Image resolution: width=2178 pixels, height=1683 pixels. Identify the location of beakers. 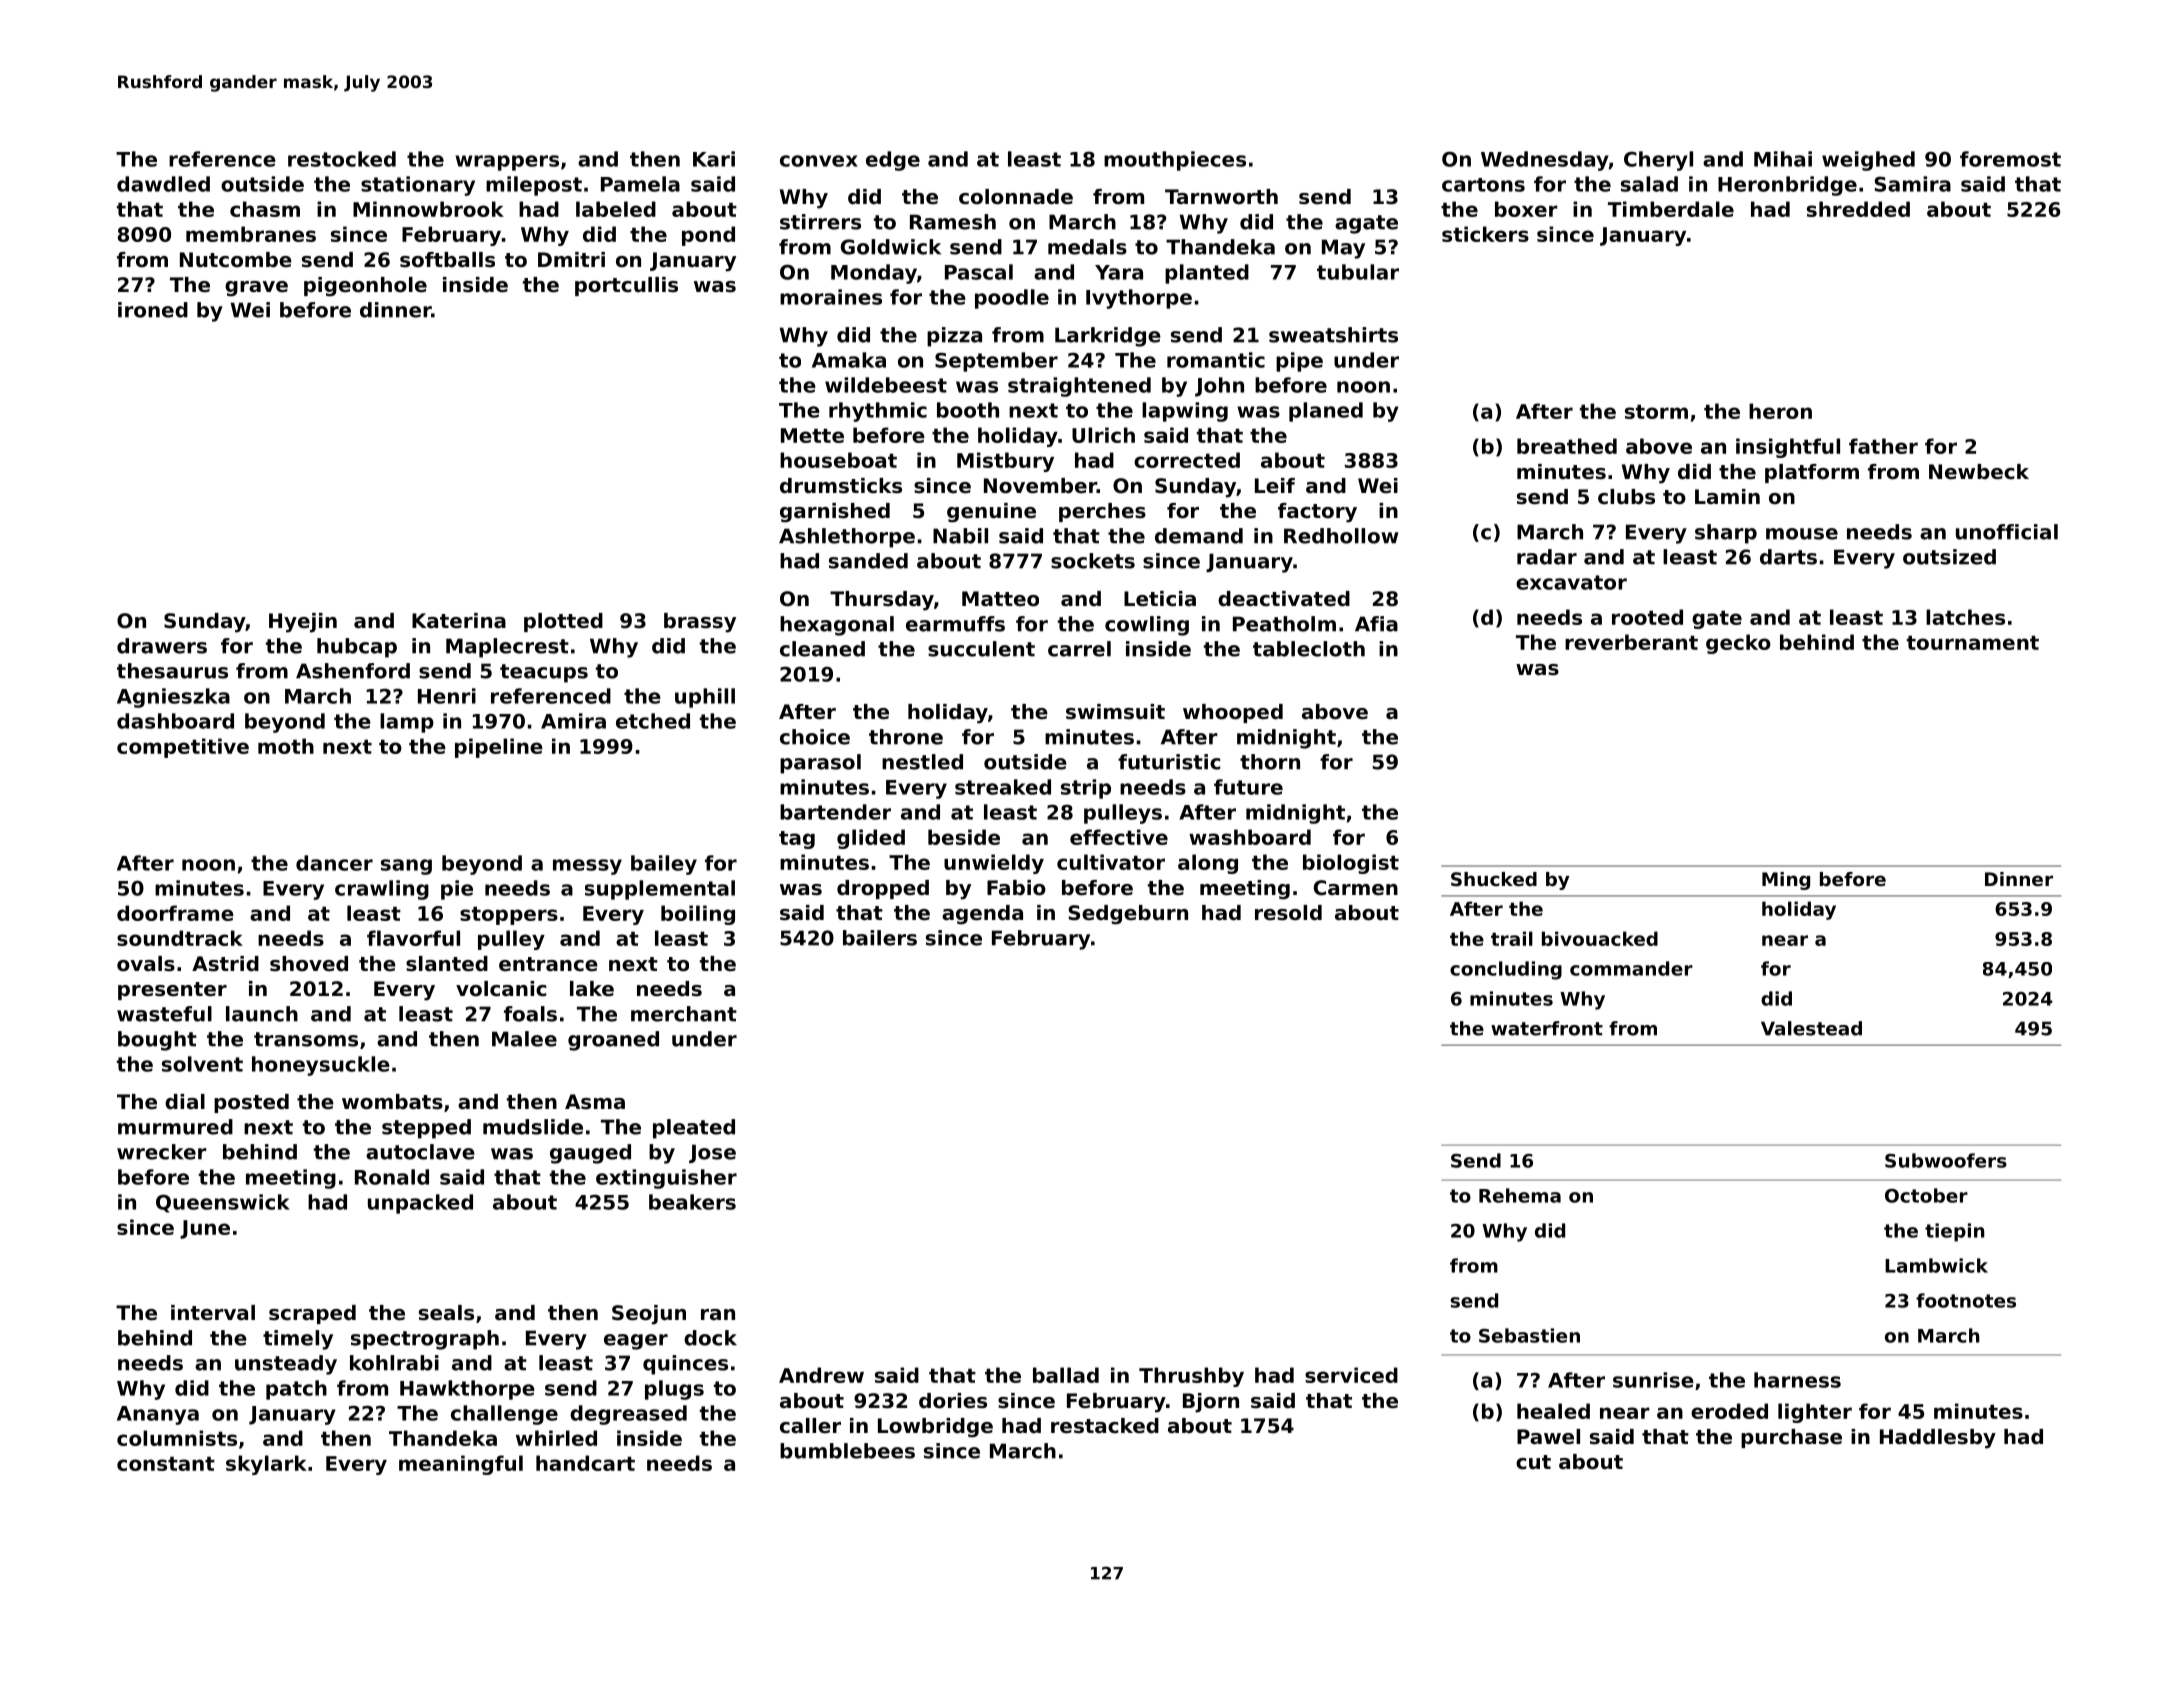
(692, 1202).
